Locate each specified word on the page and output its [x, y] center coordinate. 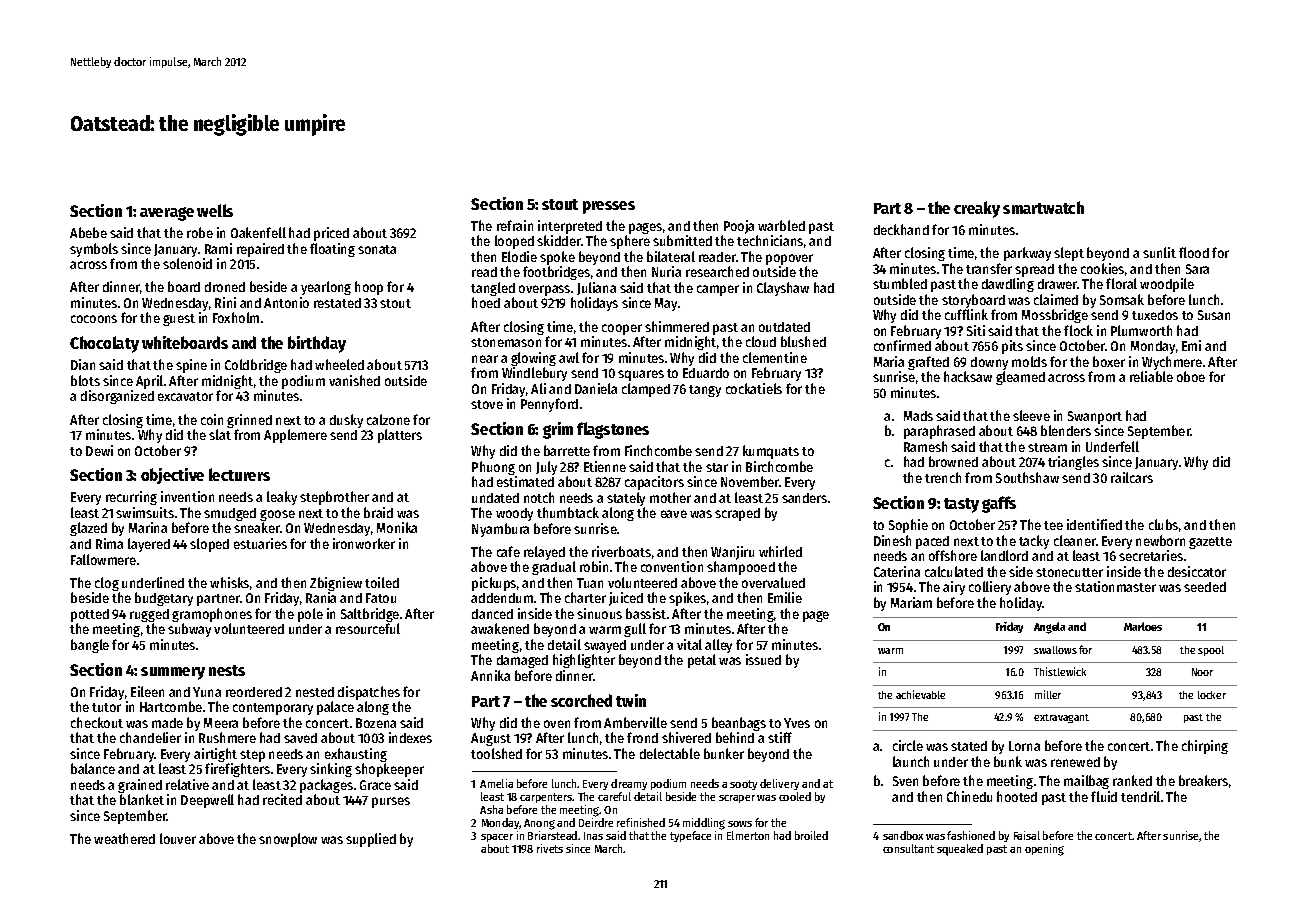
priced [331, 234]
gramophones [212, 615]
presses [609, 207]
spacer [497, 838]
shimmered [677, 326]
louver [178, 838]
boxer [1109, 361]
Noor [1202, 672]
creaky [977, 209]
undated [495, 498]
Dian [83, 364]
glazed [88, 529]
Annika [490, 675]
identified [1094, 524]
